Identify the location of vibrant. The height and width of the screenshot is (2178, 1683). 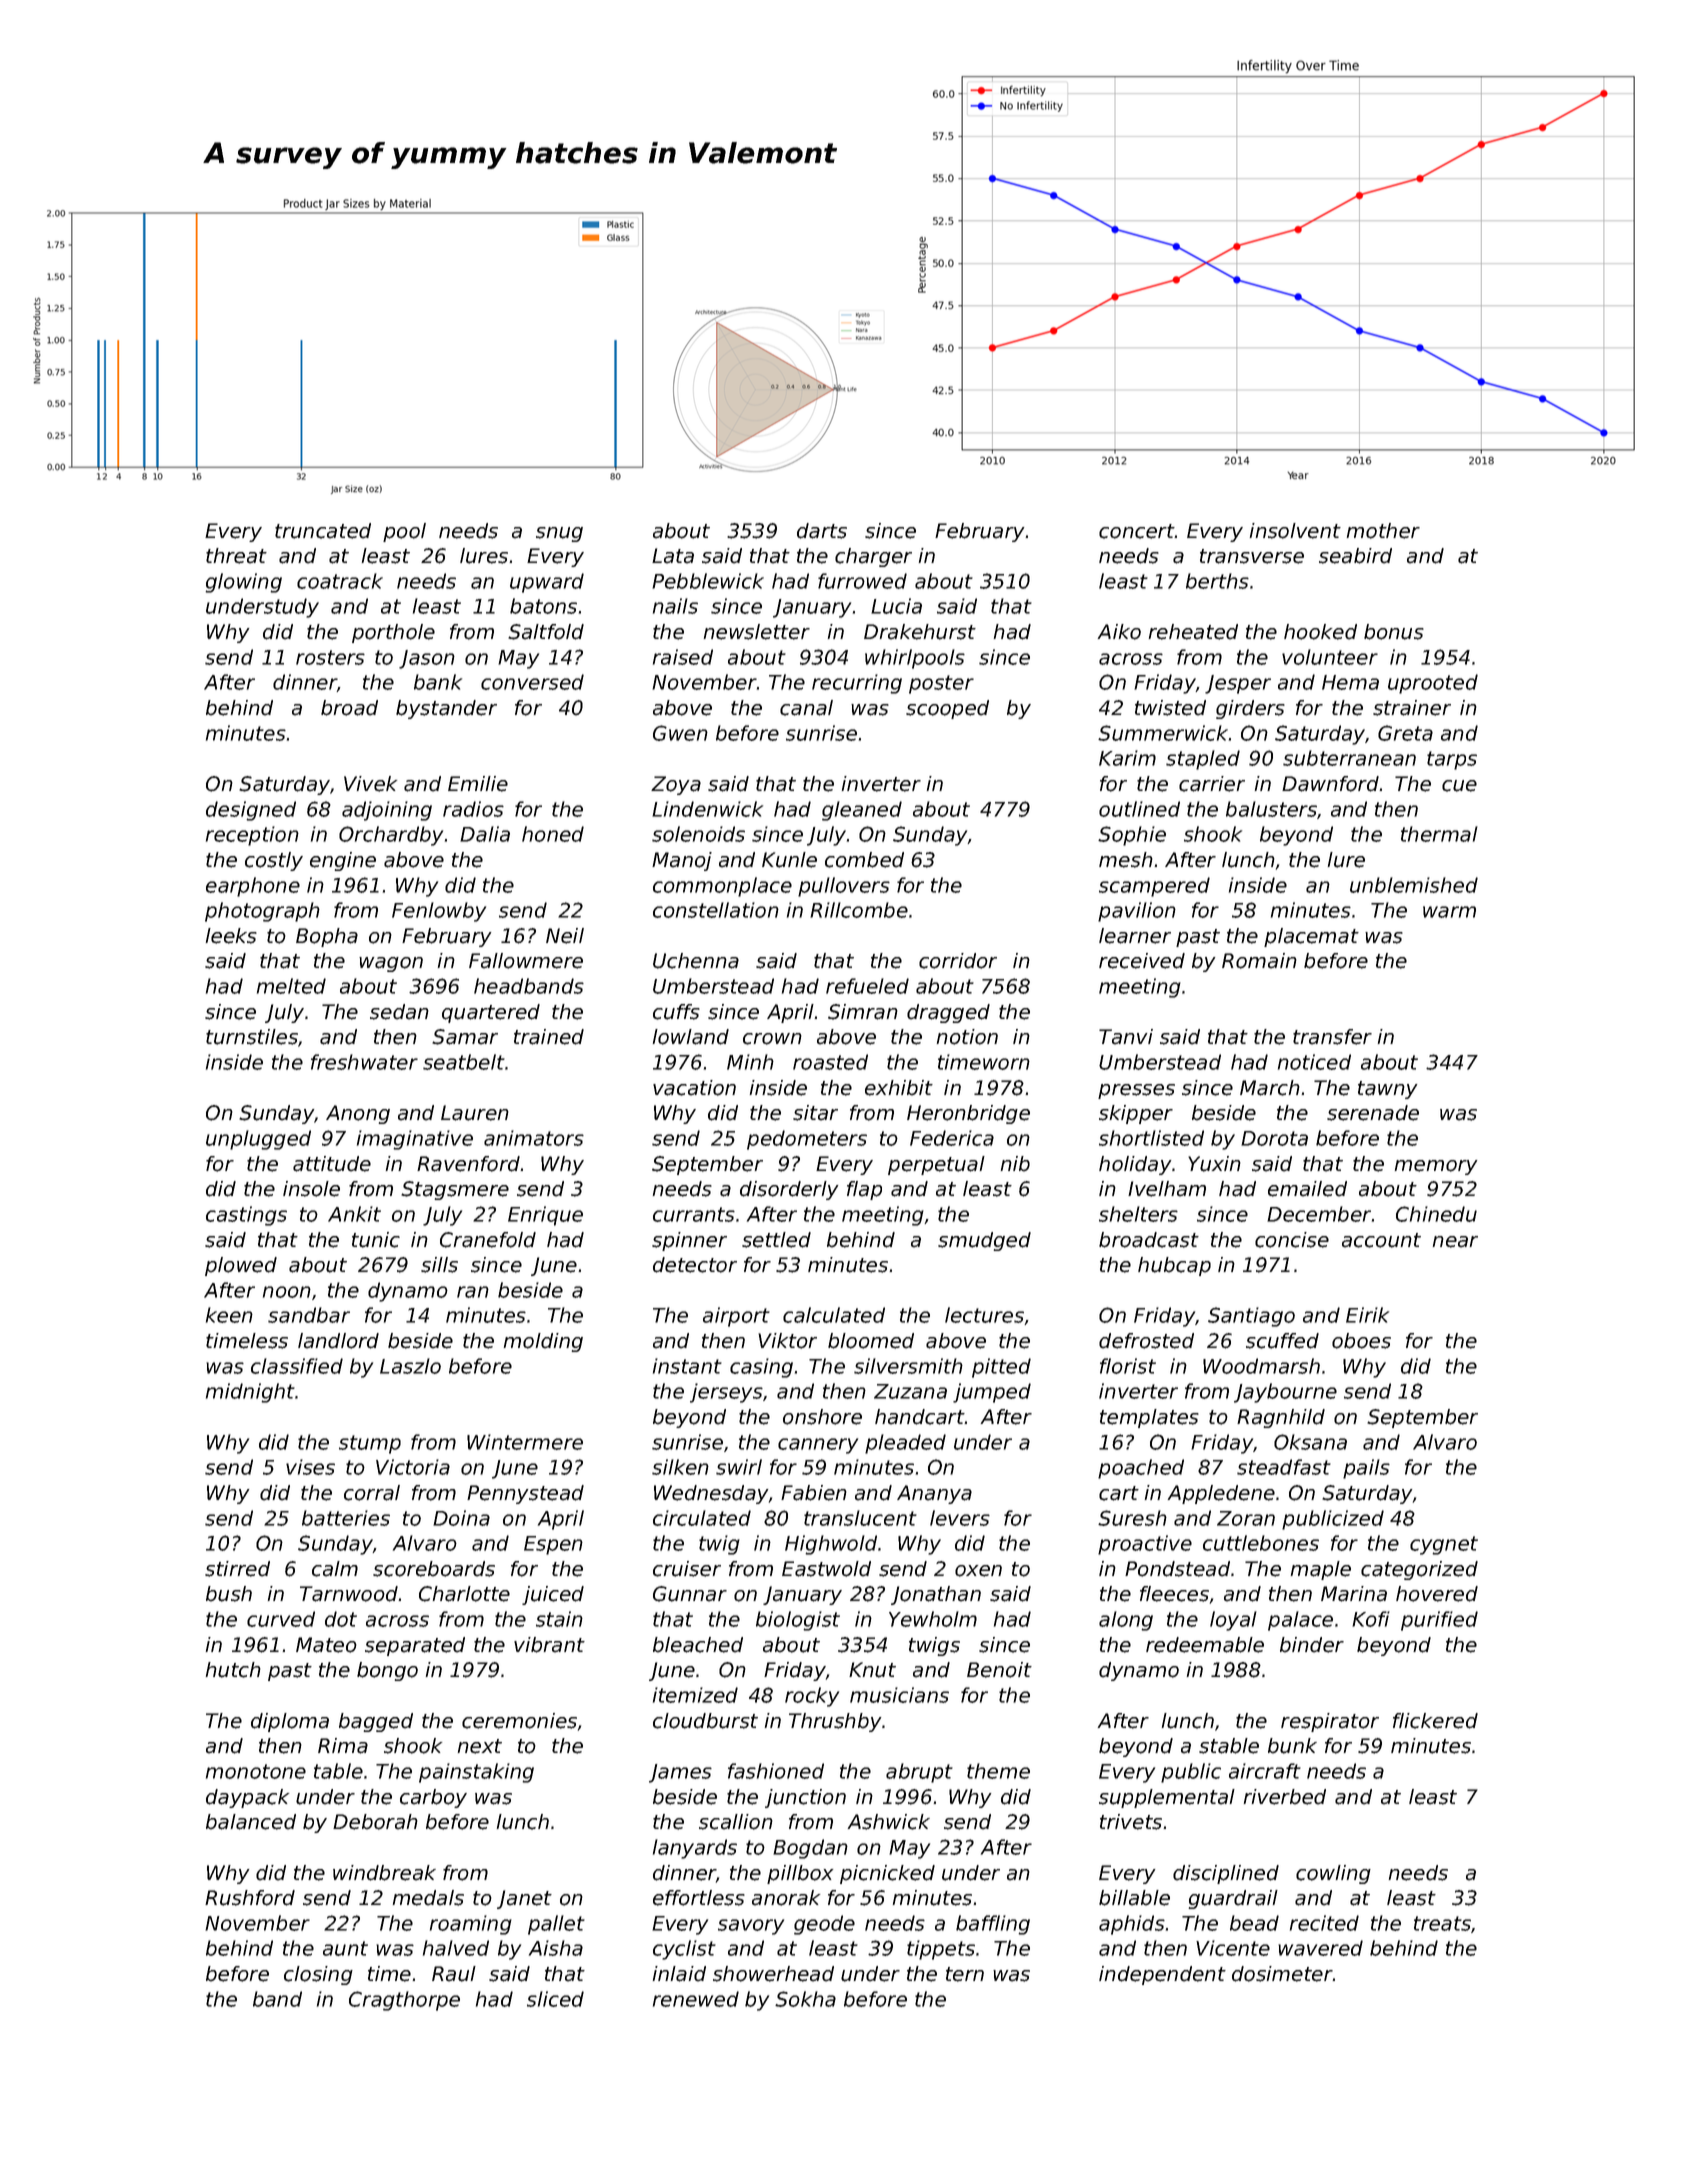
(549, 1645).
